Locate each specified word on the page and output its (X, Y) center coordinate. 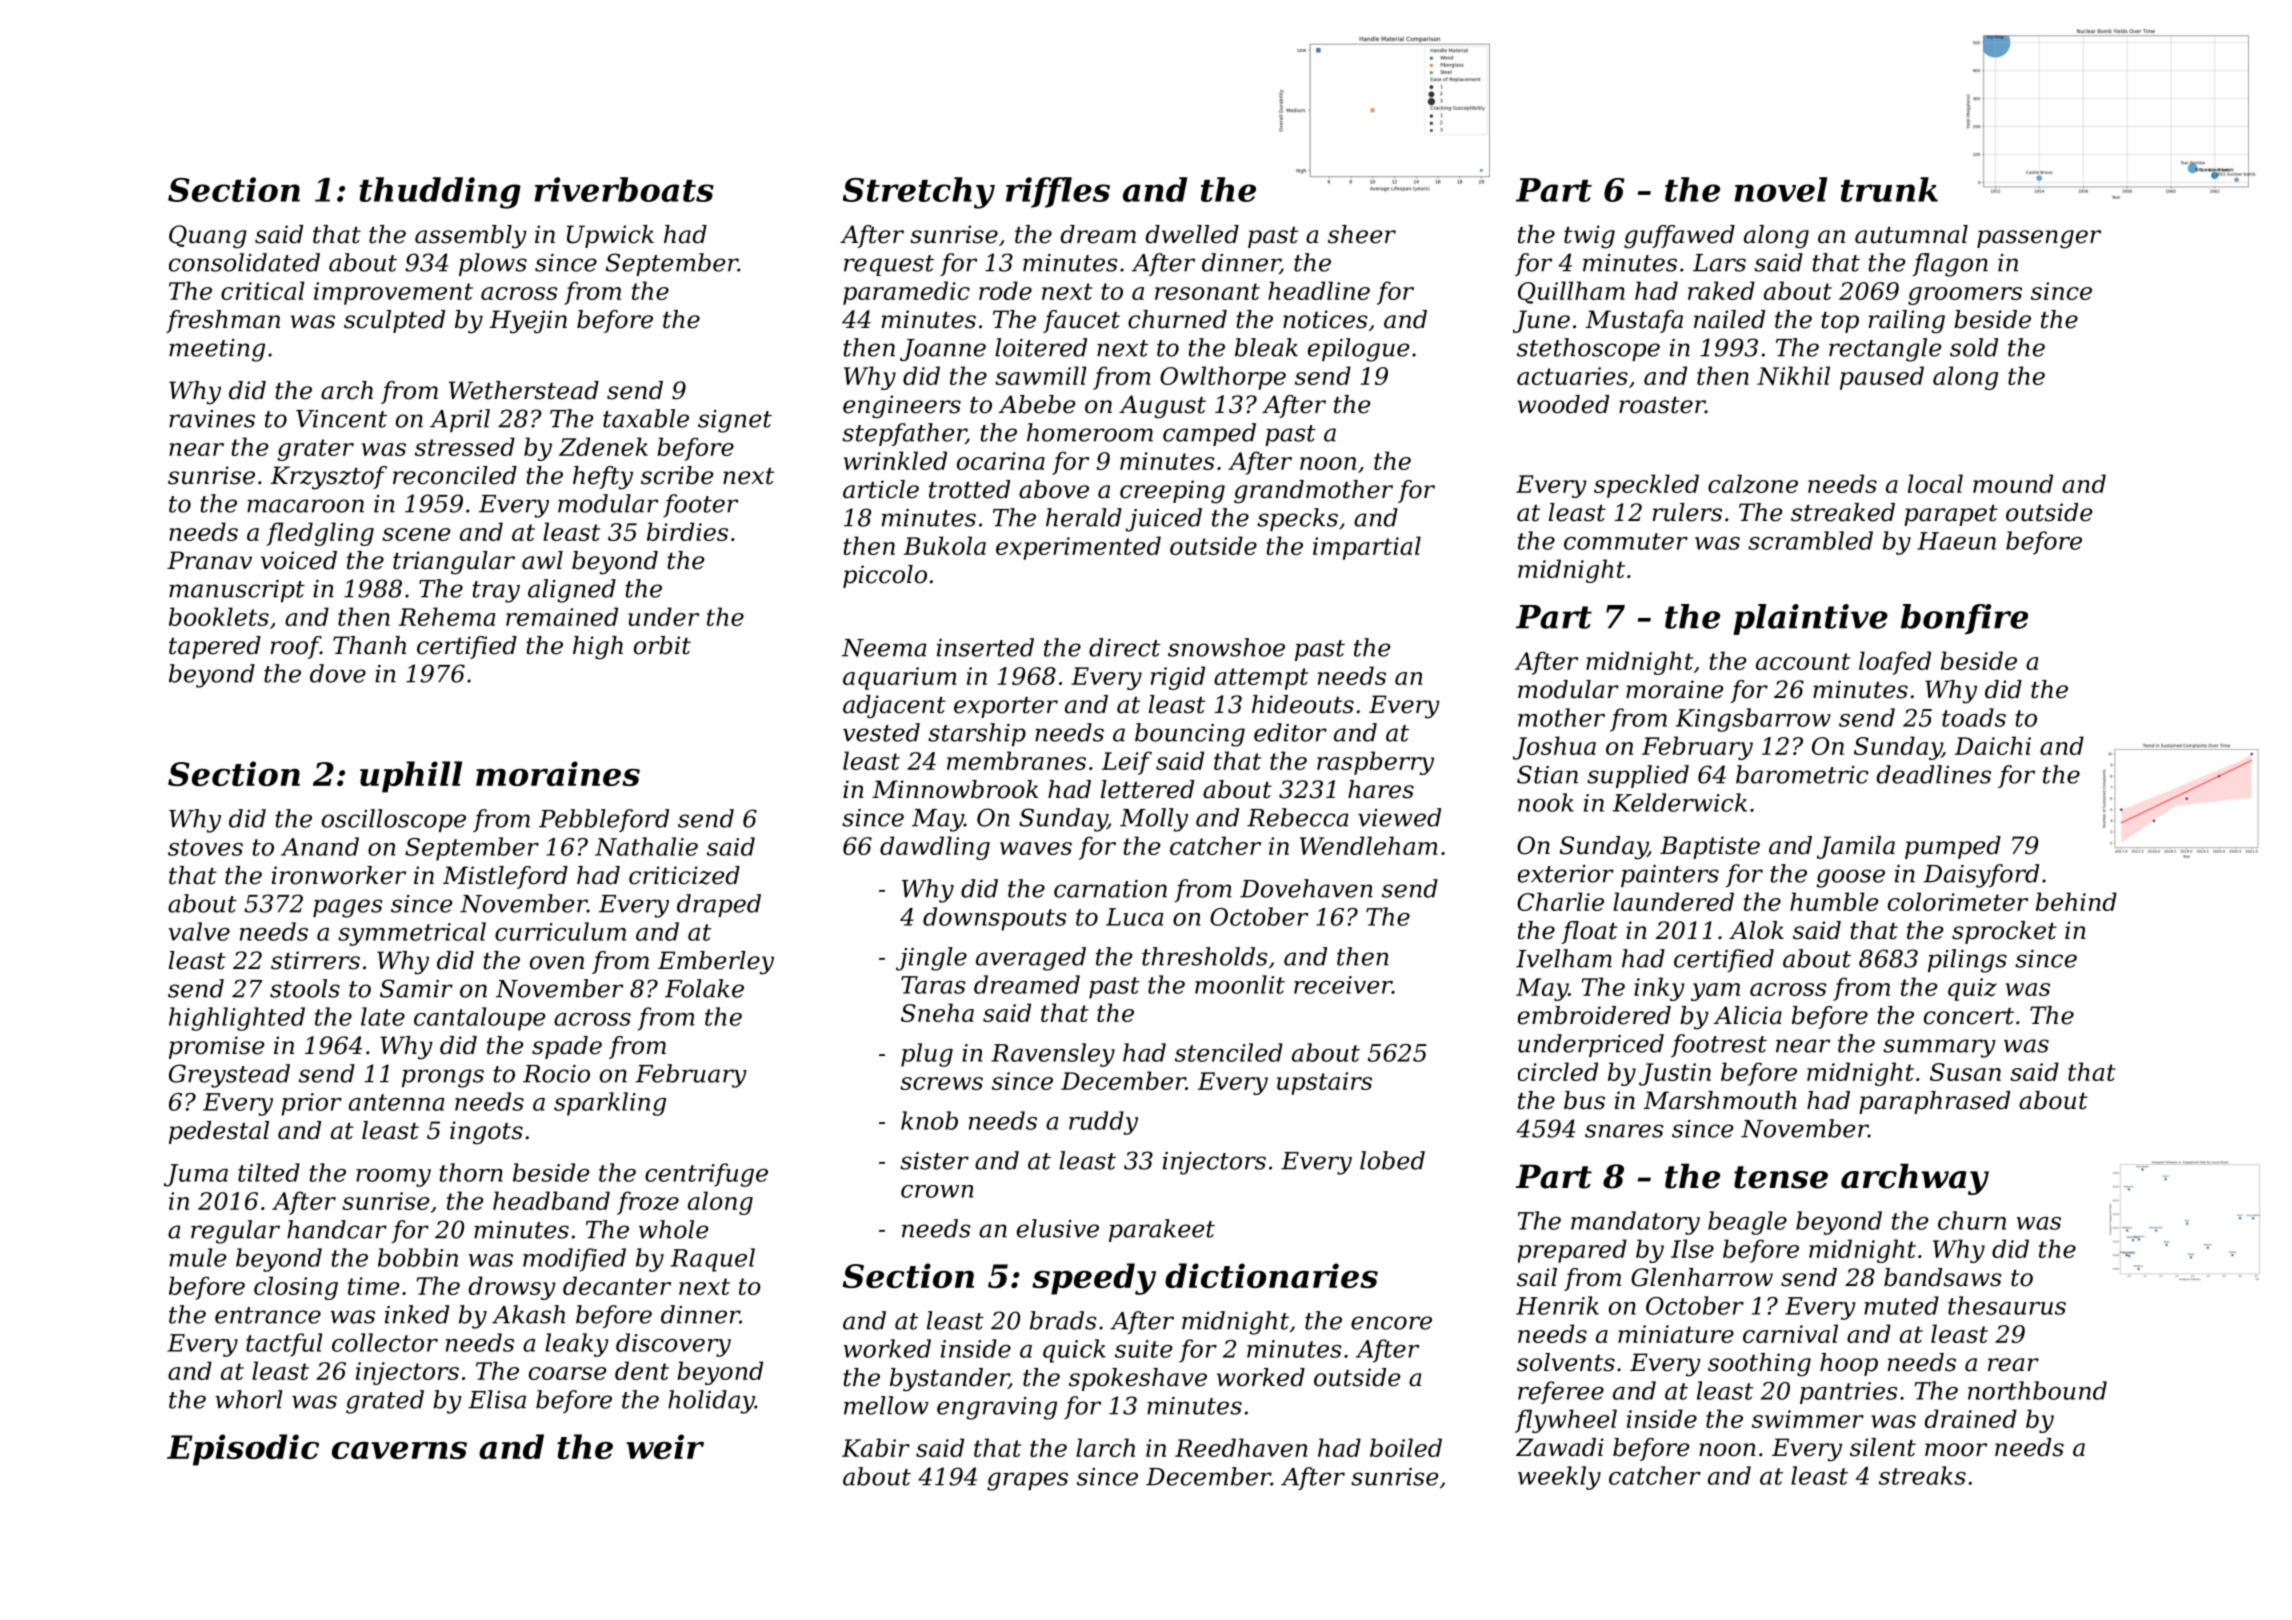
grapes (1027, 1481)
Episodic (243, 1450)
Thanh (369, 645)
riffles (1058, 192)
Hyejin (528, 322)
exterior (1566, 874)
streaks (1922, 1475)
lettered (1147, 789)
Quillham (1571, 292)
